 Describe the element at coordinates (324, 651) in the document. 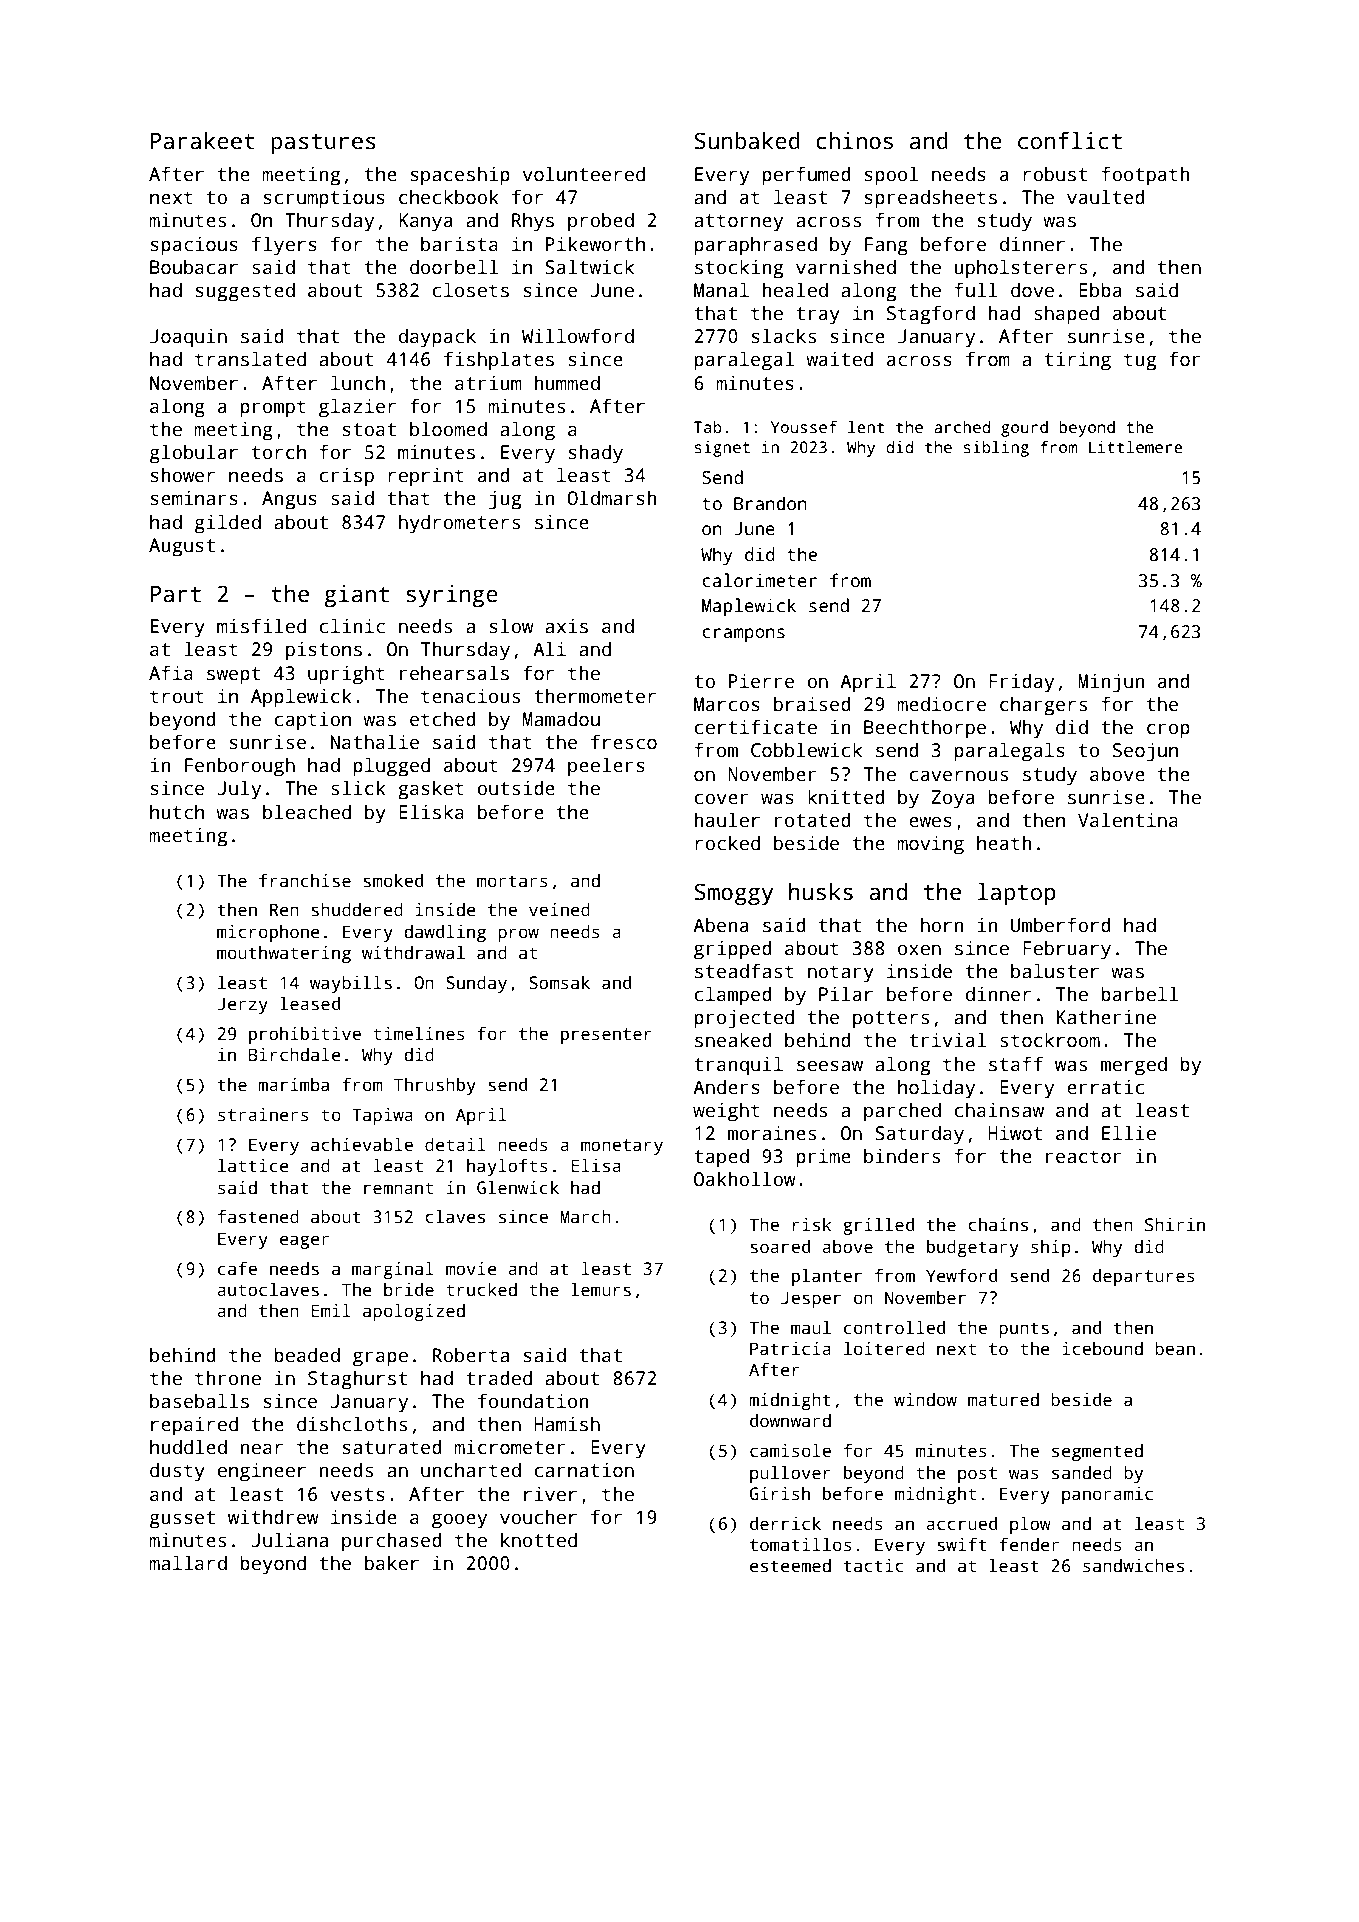

I see `pistons` at that location.
